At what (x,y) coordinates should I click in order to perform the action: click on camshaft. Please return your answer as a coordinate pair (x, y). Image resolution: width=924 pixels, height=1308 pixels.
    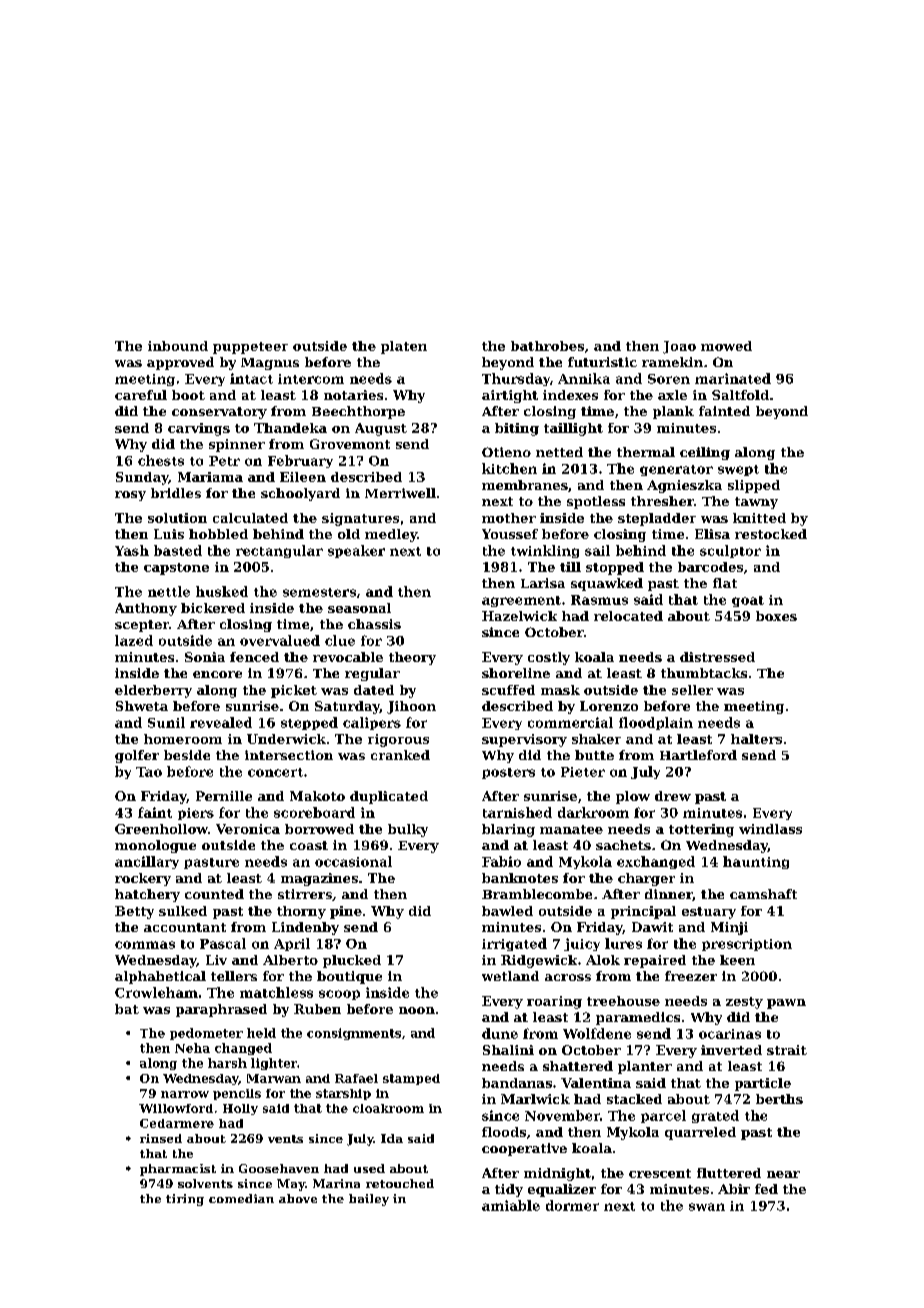
    Looking at the image, I should click on (763, 894).
